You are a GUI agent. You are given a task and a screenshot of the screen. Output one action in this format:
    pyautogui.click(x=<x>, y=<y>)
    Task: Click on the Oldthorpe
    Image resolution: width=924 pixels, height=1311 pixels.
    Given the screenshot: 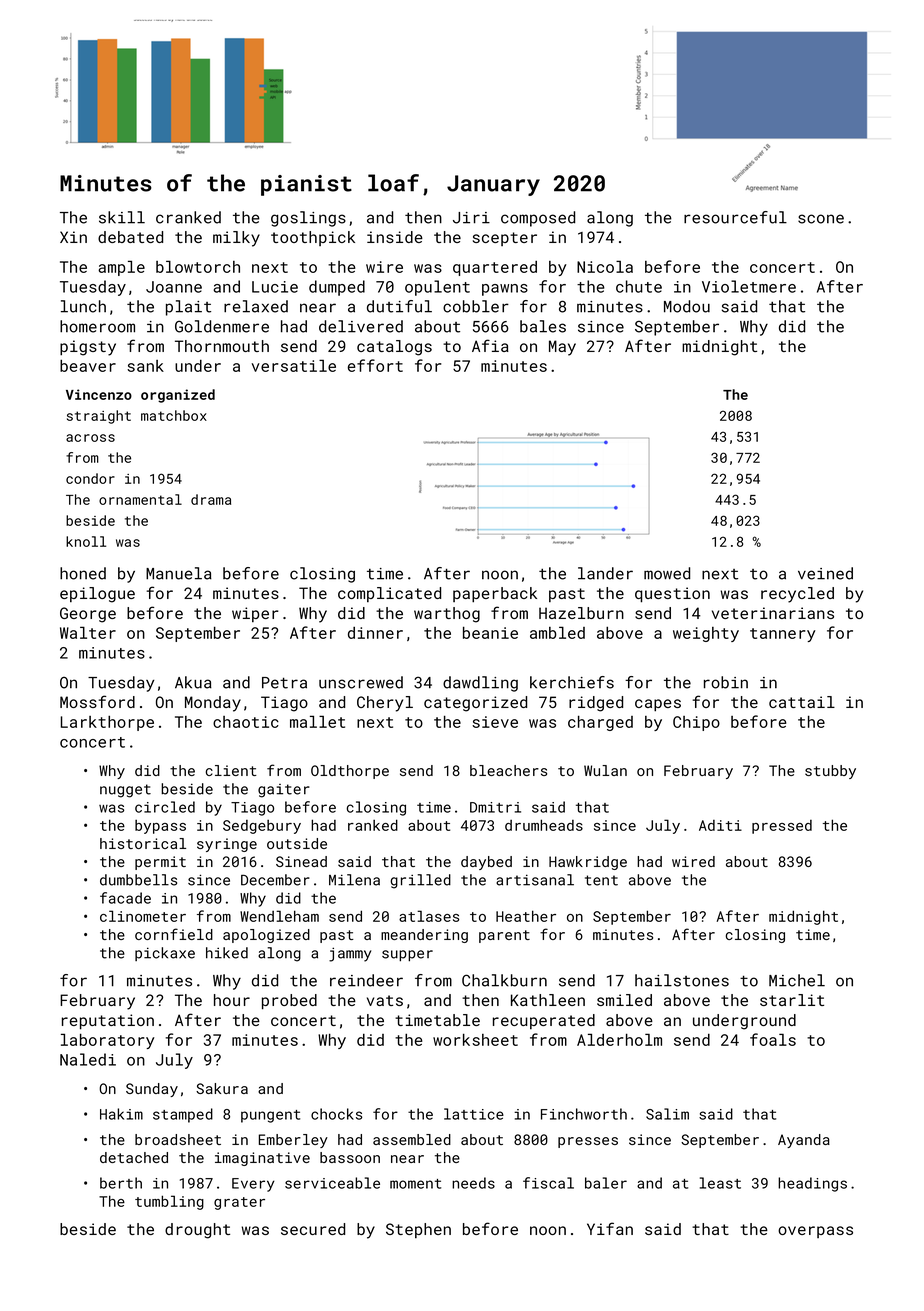 What is the action you would take?
    pyautogui.click(x=350, y=772)
